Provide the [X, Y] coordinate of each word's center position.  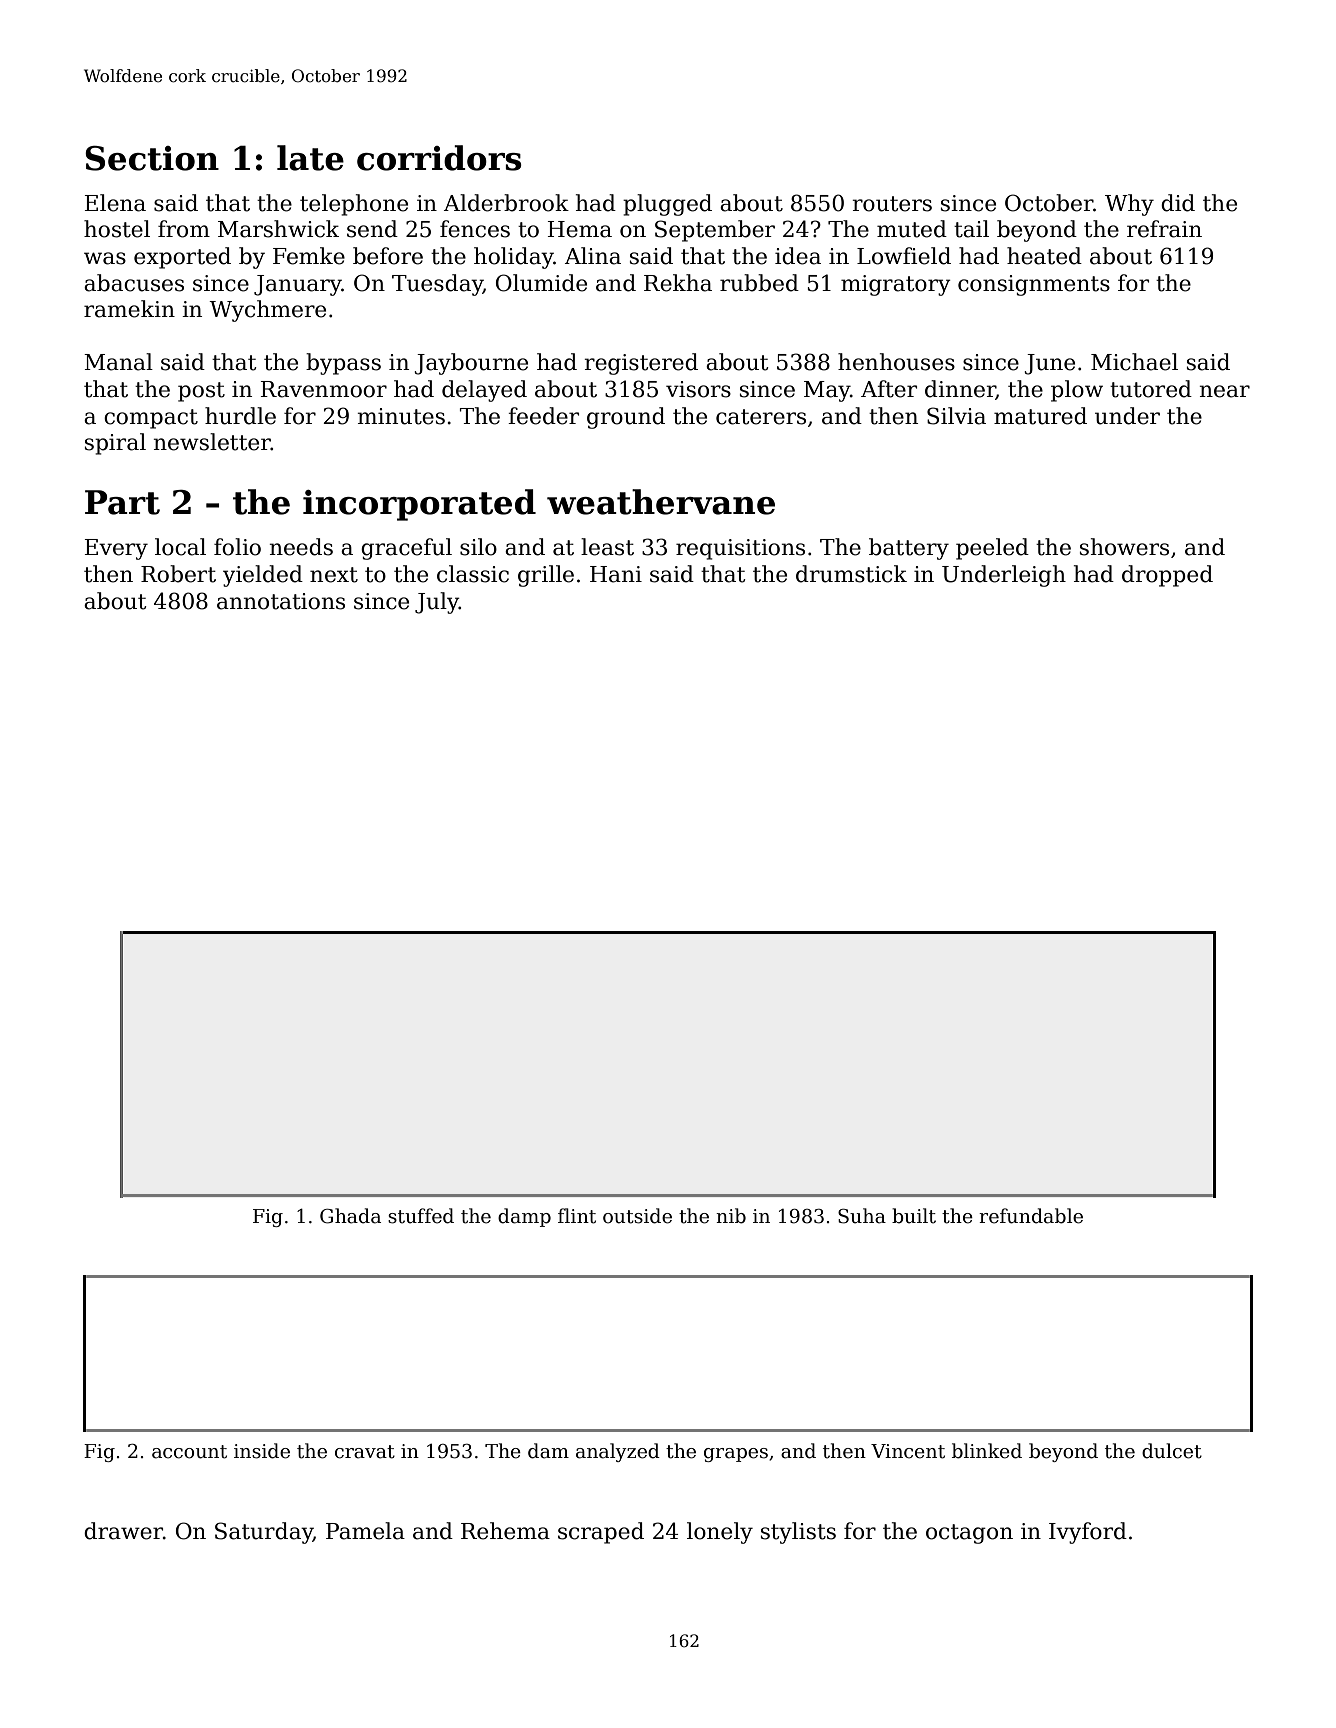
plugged [667, 205]
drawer [123, 1531]
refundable [1031, 1216]
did [1178, 203]
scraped [601, 1533]
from [184, 229]
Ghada [350, 1216]
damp [524, 1217]
